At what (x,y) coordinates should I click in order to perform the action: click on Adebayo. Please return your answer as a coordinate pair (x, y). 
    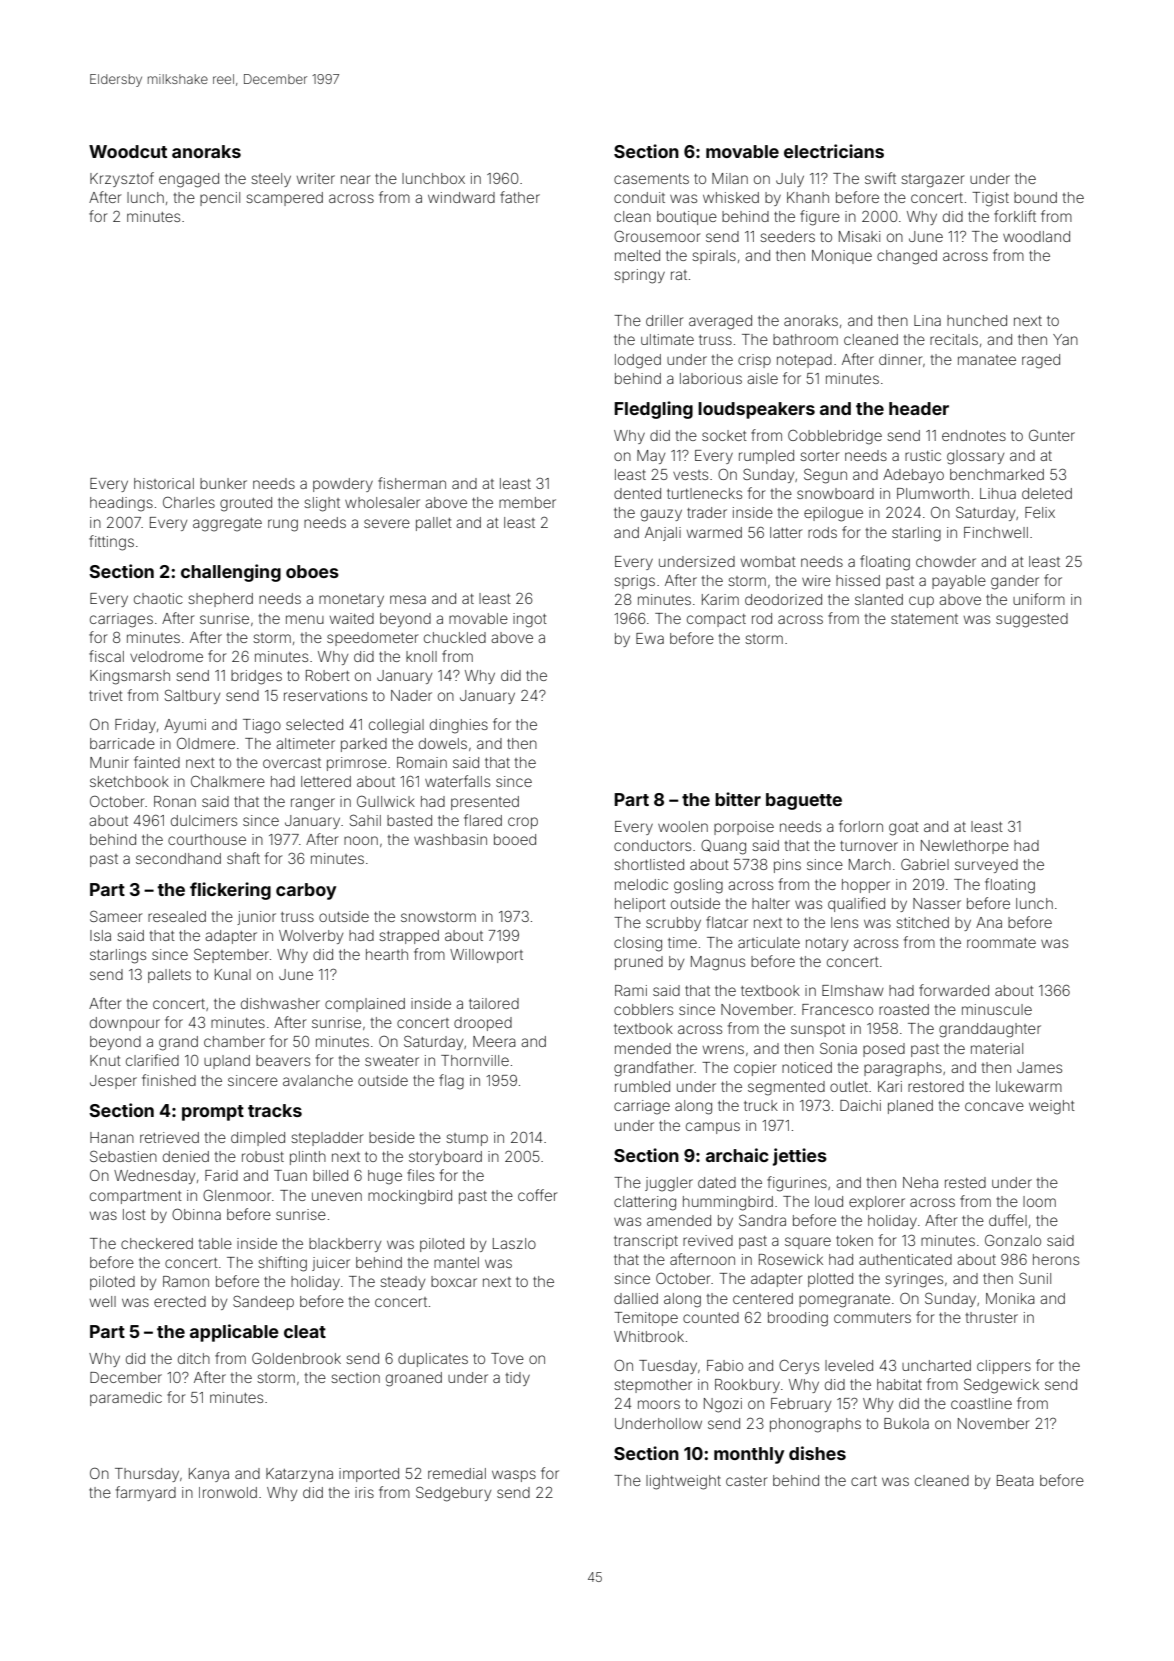
    Looking at the image, I should click on (913, 476).
